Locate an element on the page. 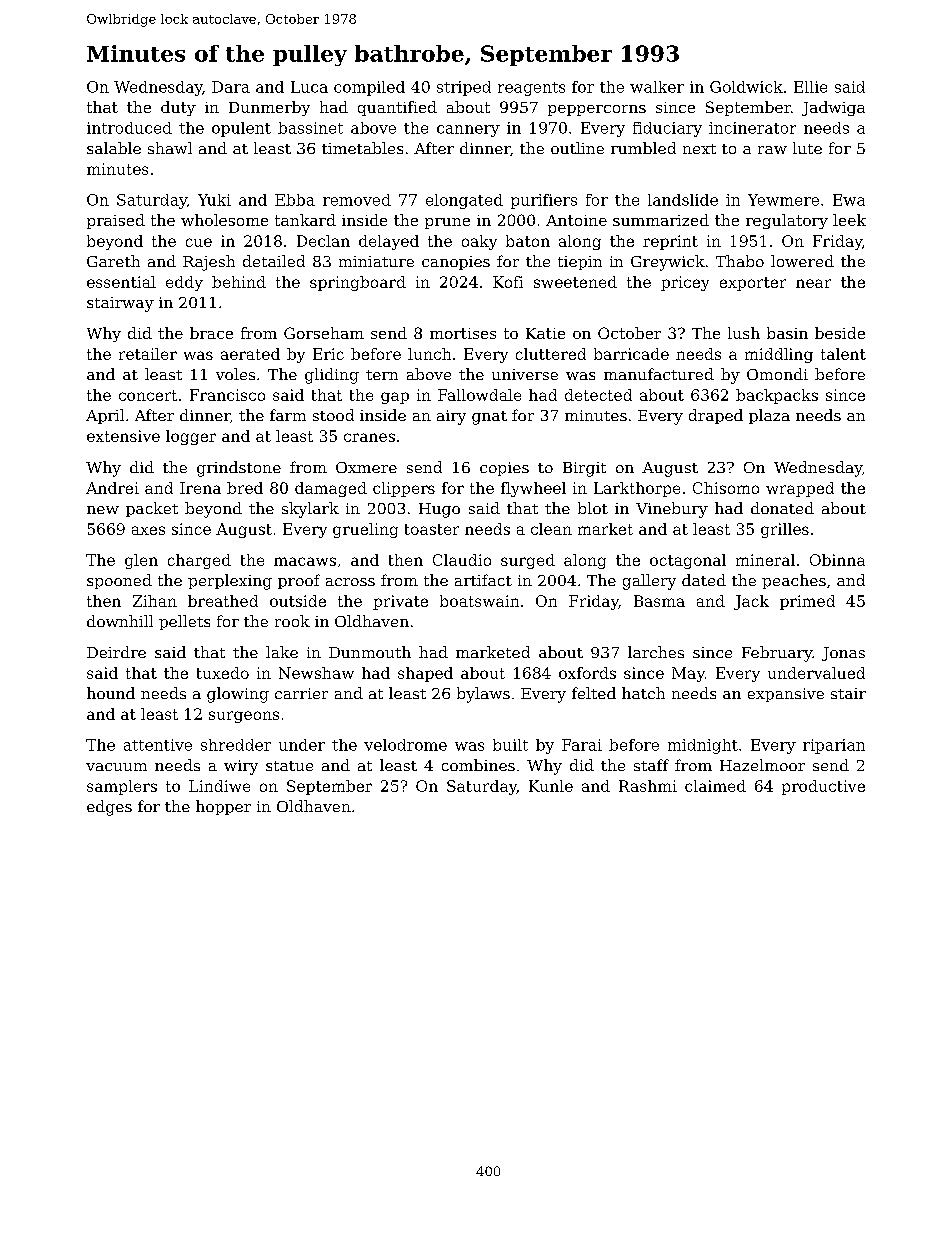  landslide is located at coordinates (683, 200).
